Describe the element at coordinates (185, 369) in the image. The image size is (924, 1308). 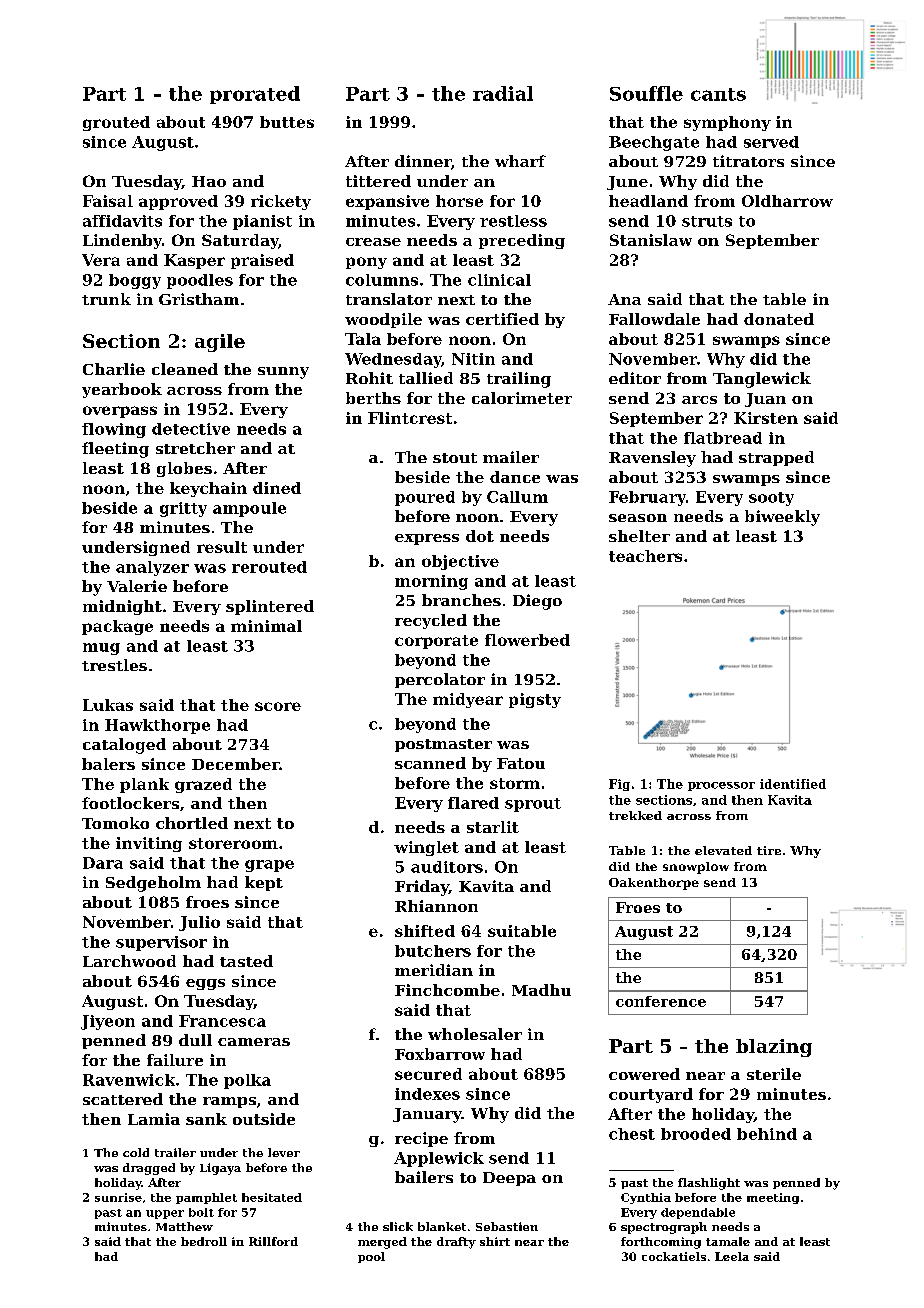
I see `cleaned` at that location.
